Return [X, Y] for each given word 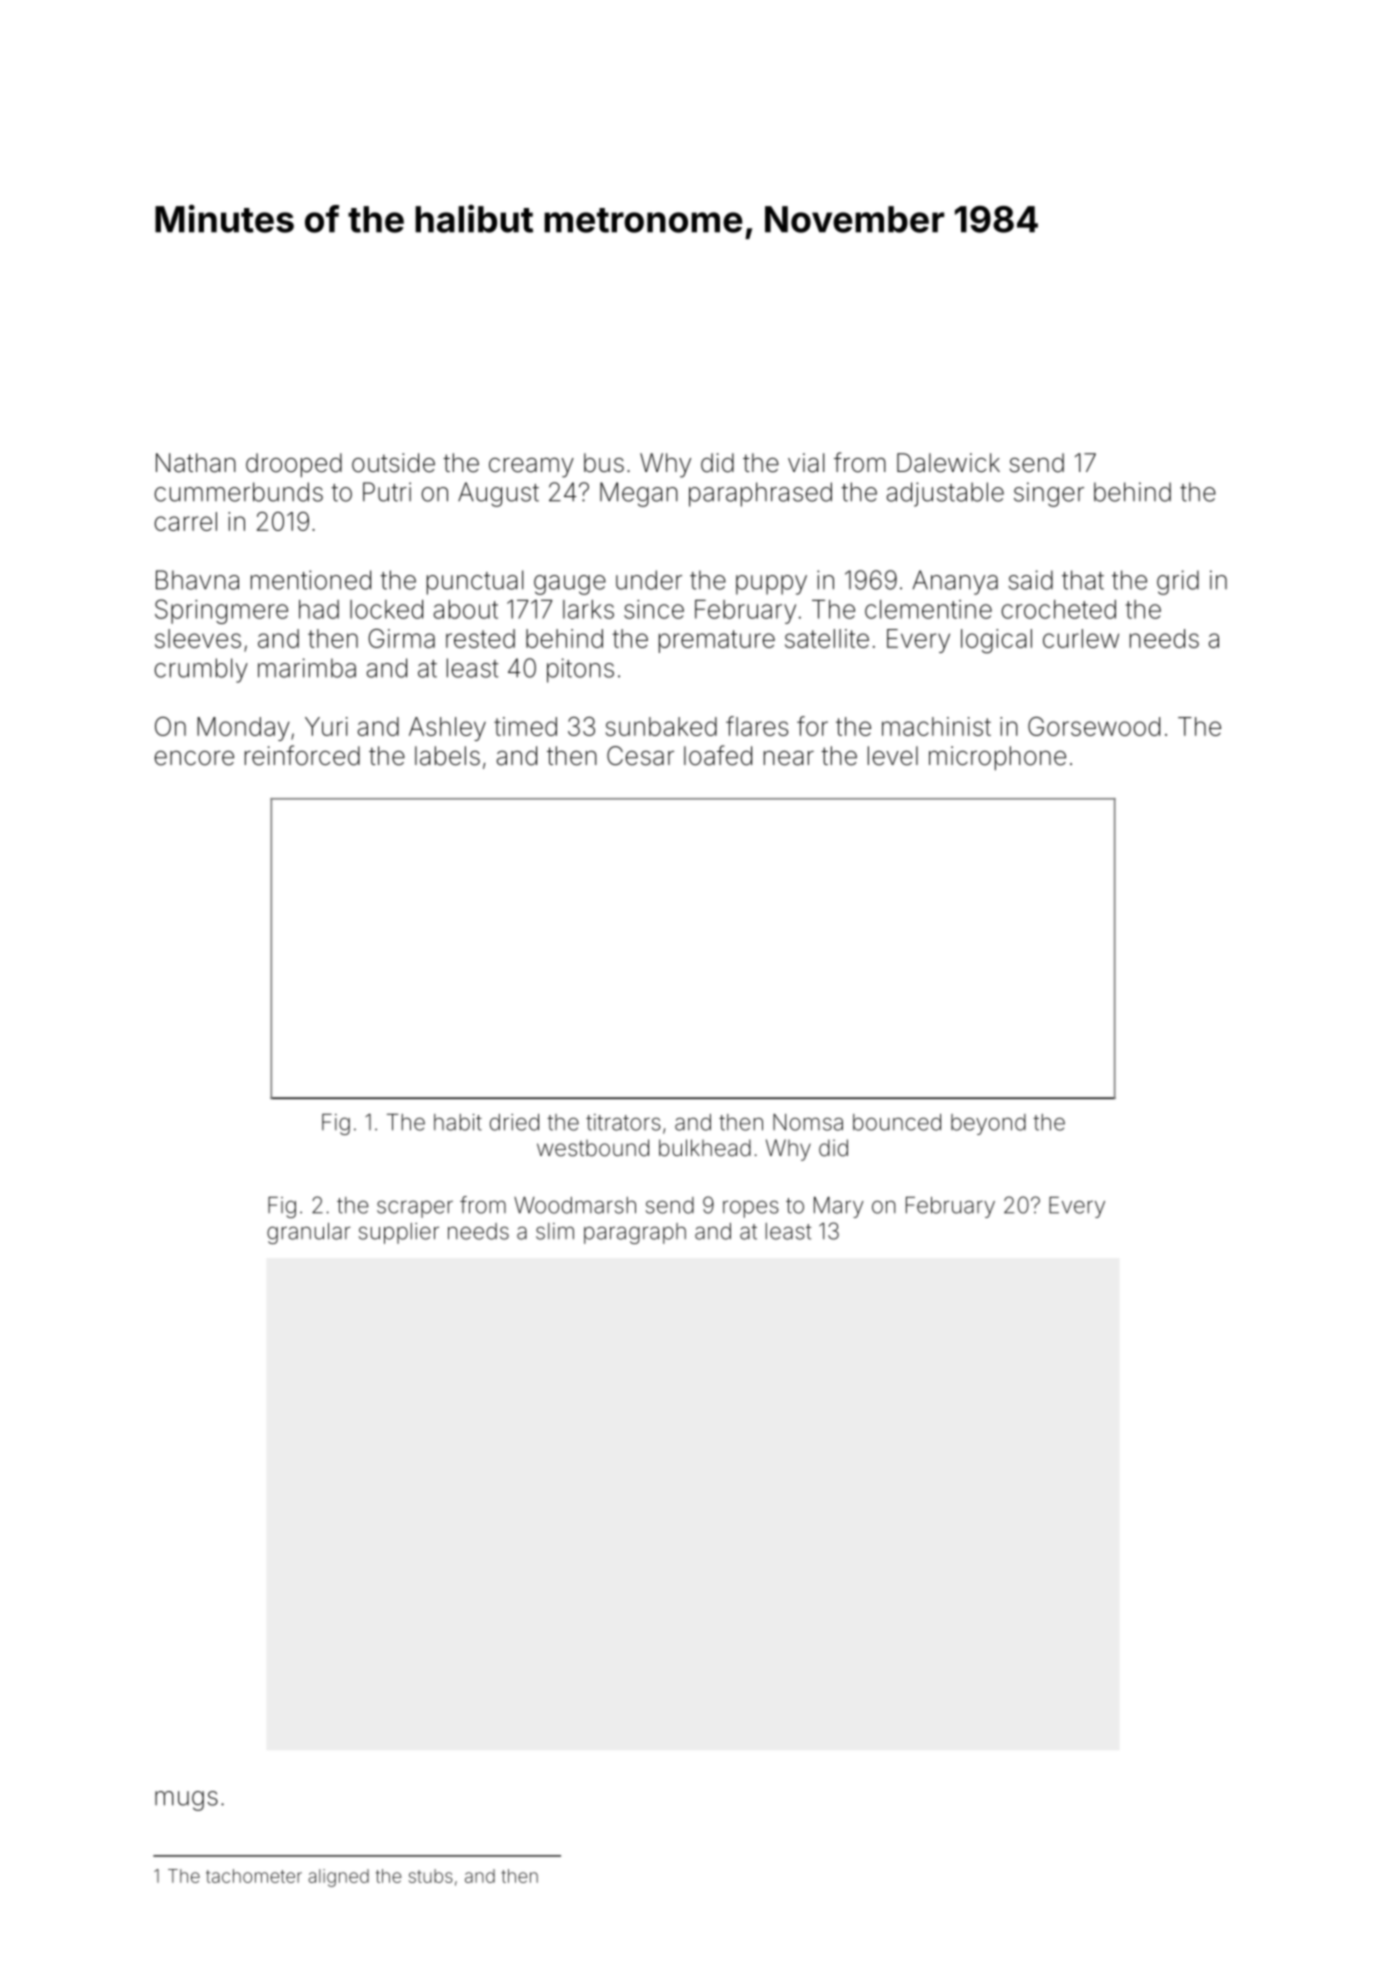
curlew [1081, 638]
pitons [580, 670]
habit [458, 1122]
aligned [338, 1878]
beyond [988, 1124]
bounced [897, 1122]
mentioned [311, 580]
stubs [431, 1876]
